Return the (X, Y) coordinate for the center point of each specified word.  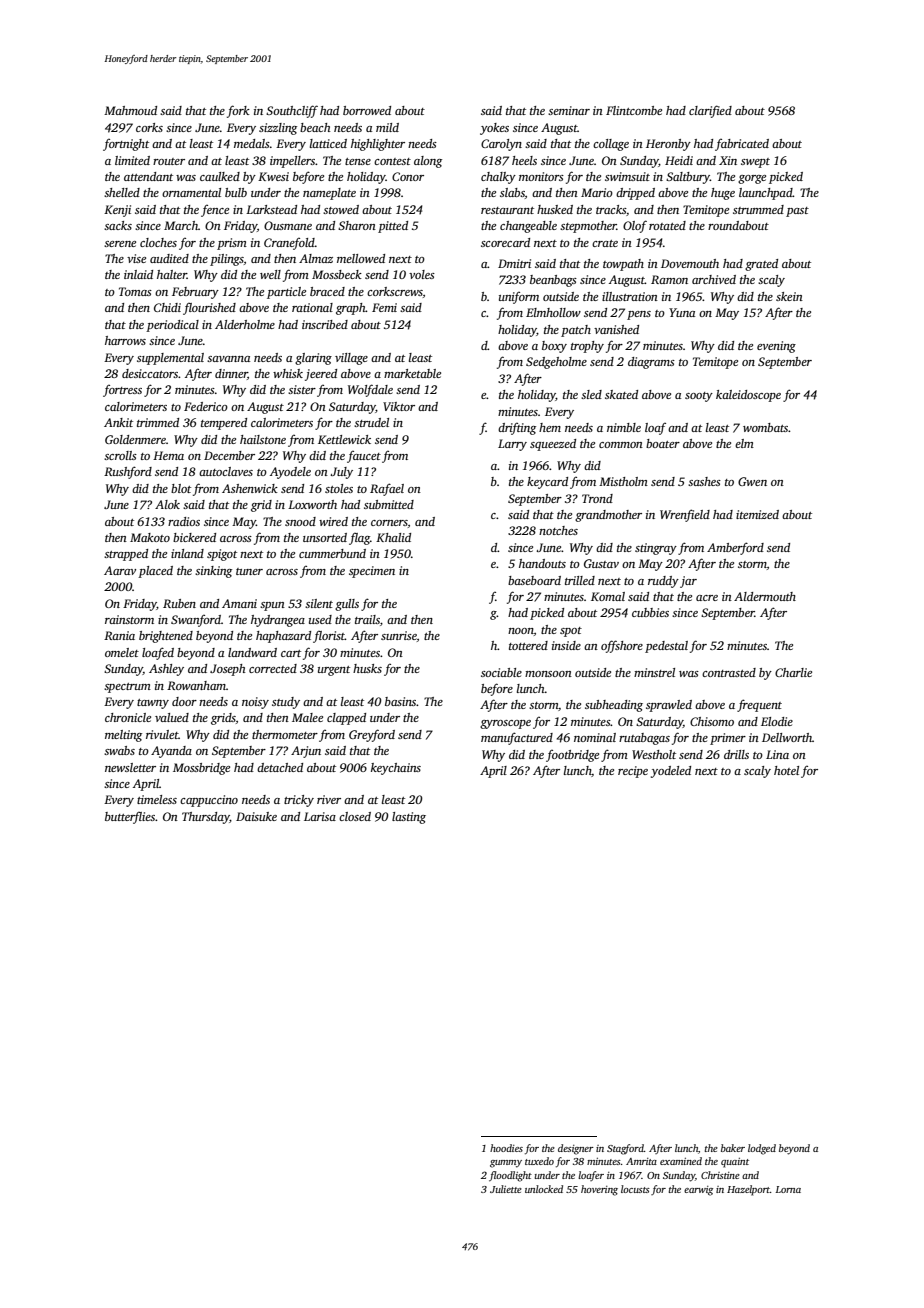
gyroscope (505, 724)
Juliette (506, 1189)
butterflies (130, 818)
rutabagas (644, 739)
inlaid (138, 274)
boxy (554, 347)
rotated (667, 225)
